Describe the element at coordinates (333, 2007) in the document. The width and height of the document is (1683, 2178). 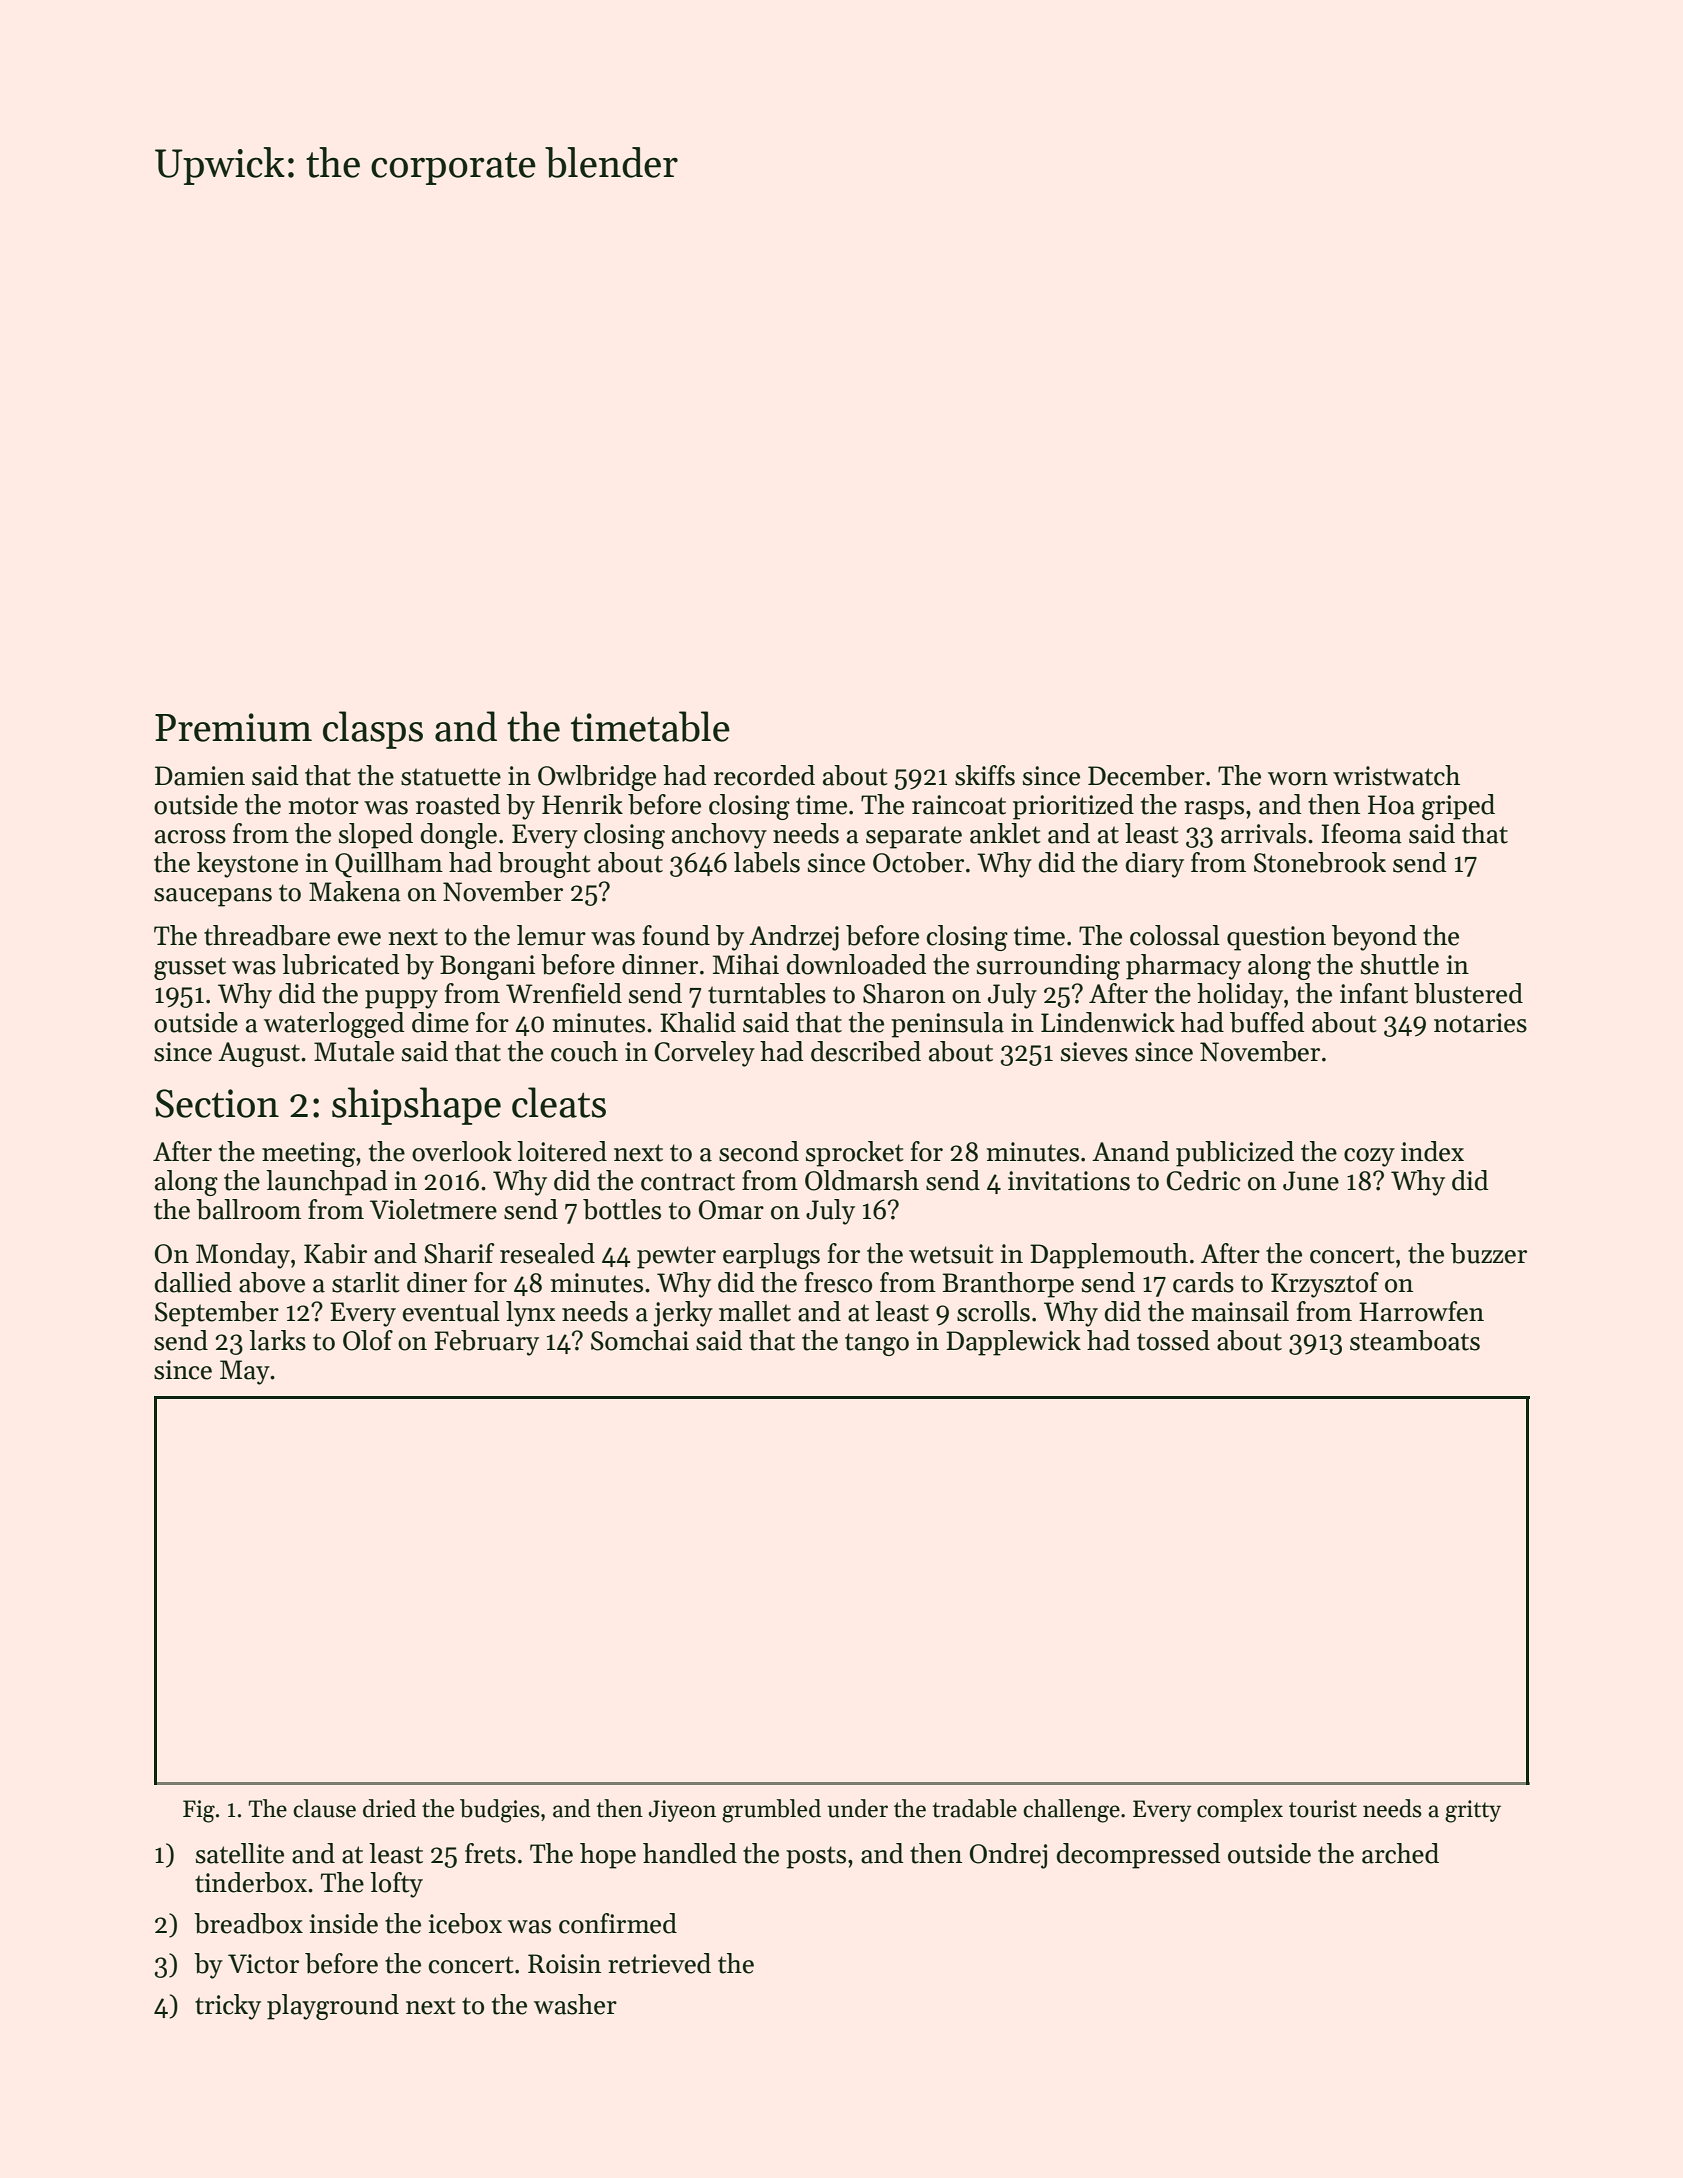
I see `playground` at that location.
